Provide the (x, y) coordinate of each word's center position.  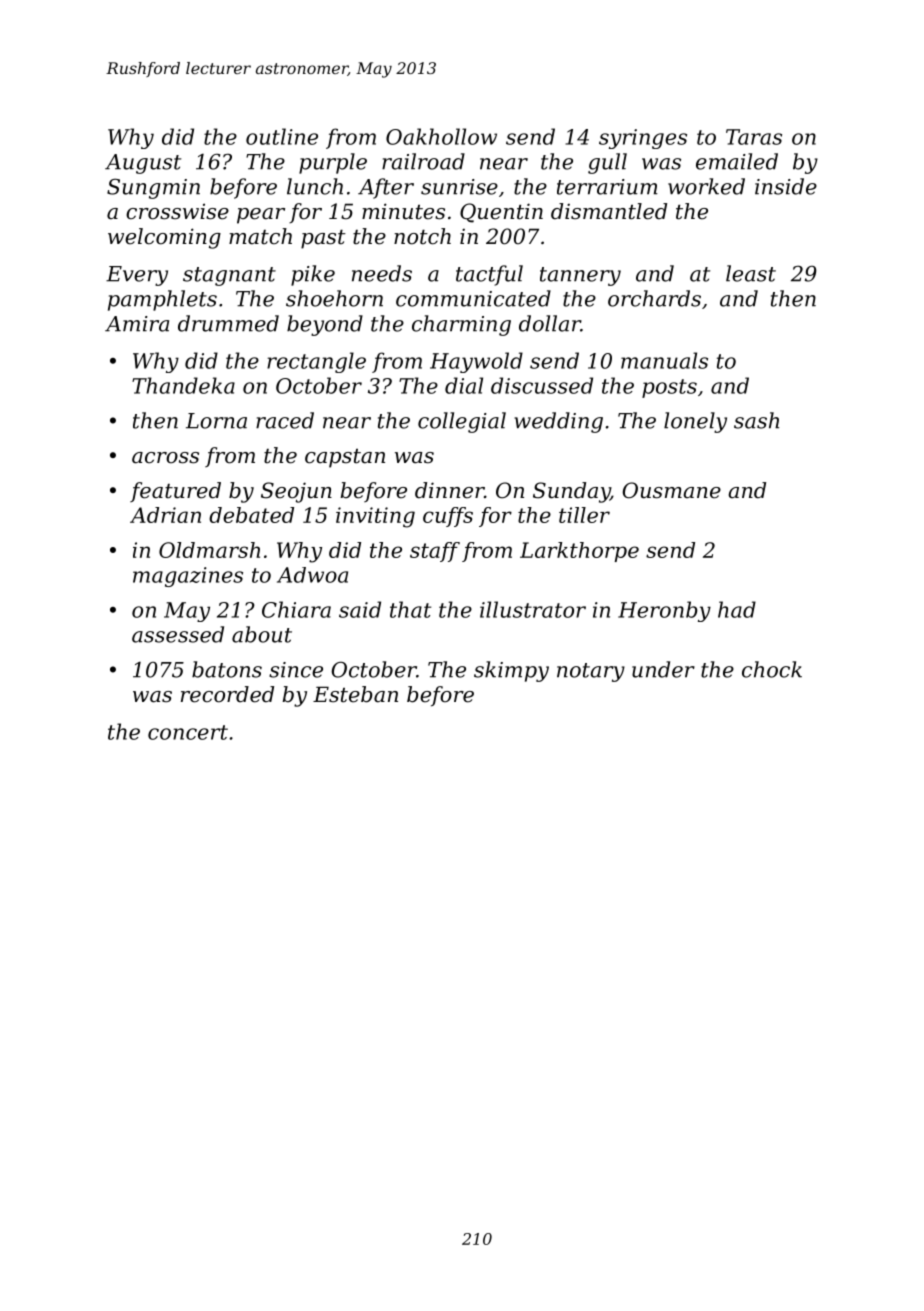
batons (227, 669)
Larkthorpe (579, 552)
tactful (489, 275)
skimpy (511, 671)
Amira (137, 324)
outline (282, 136)
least (751, 273)
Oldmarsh (209, 550)
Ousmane (672, 490)
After (386, 188)
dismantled (609, 211)
